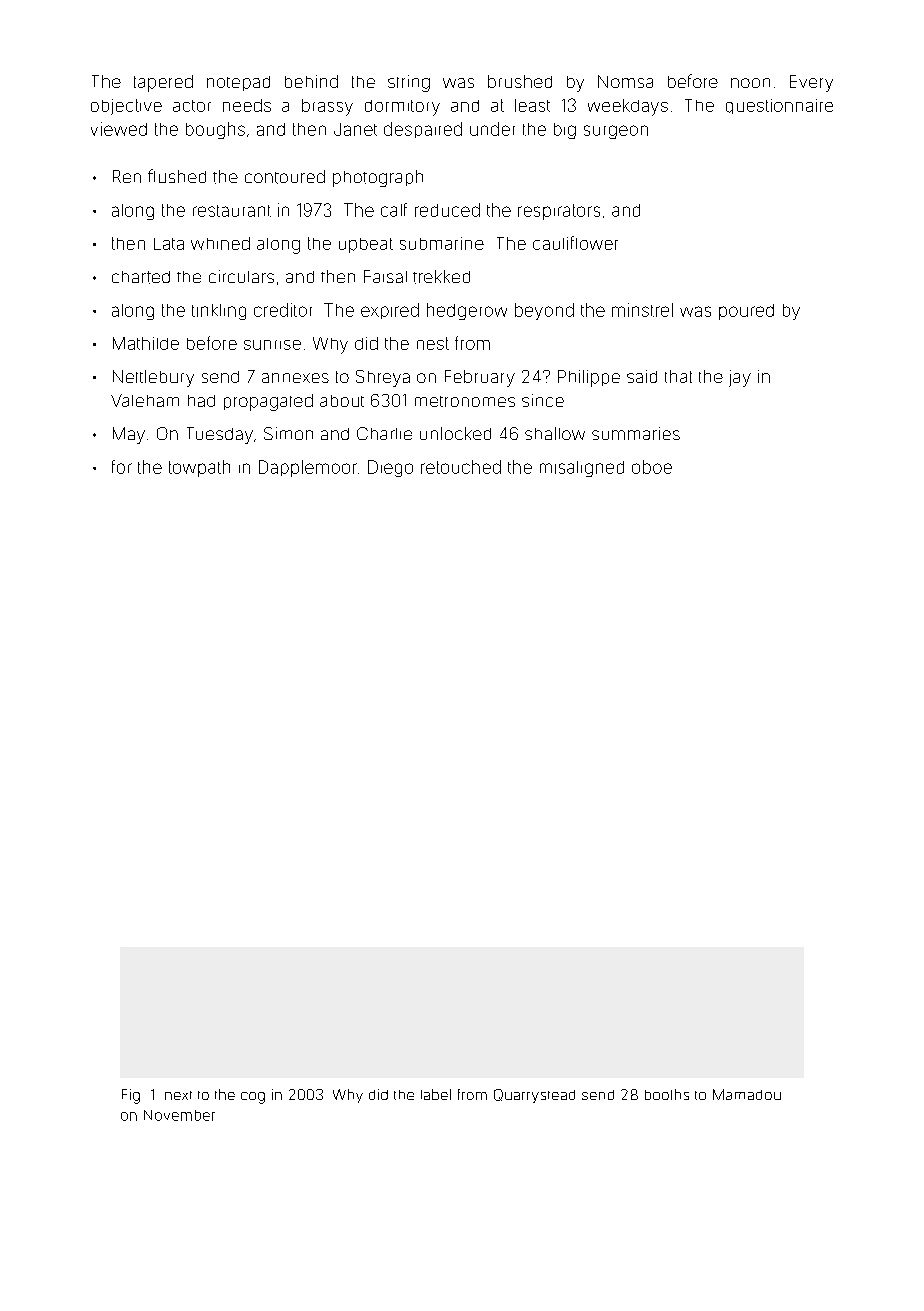 Image resolution: width=924 pixels, height=1311 pixels. Describe the element at coordinates (436, 1094) in the image. I see `label` at that location.
